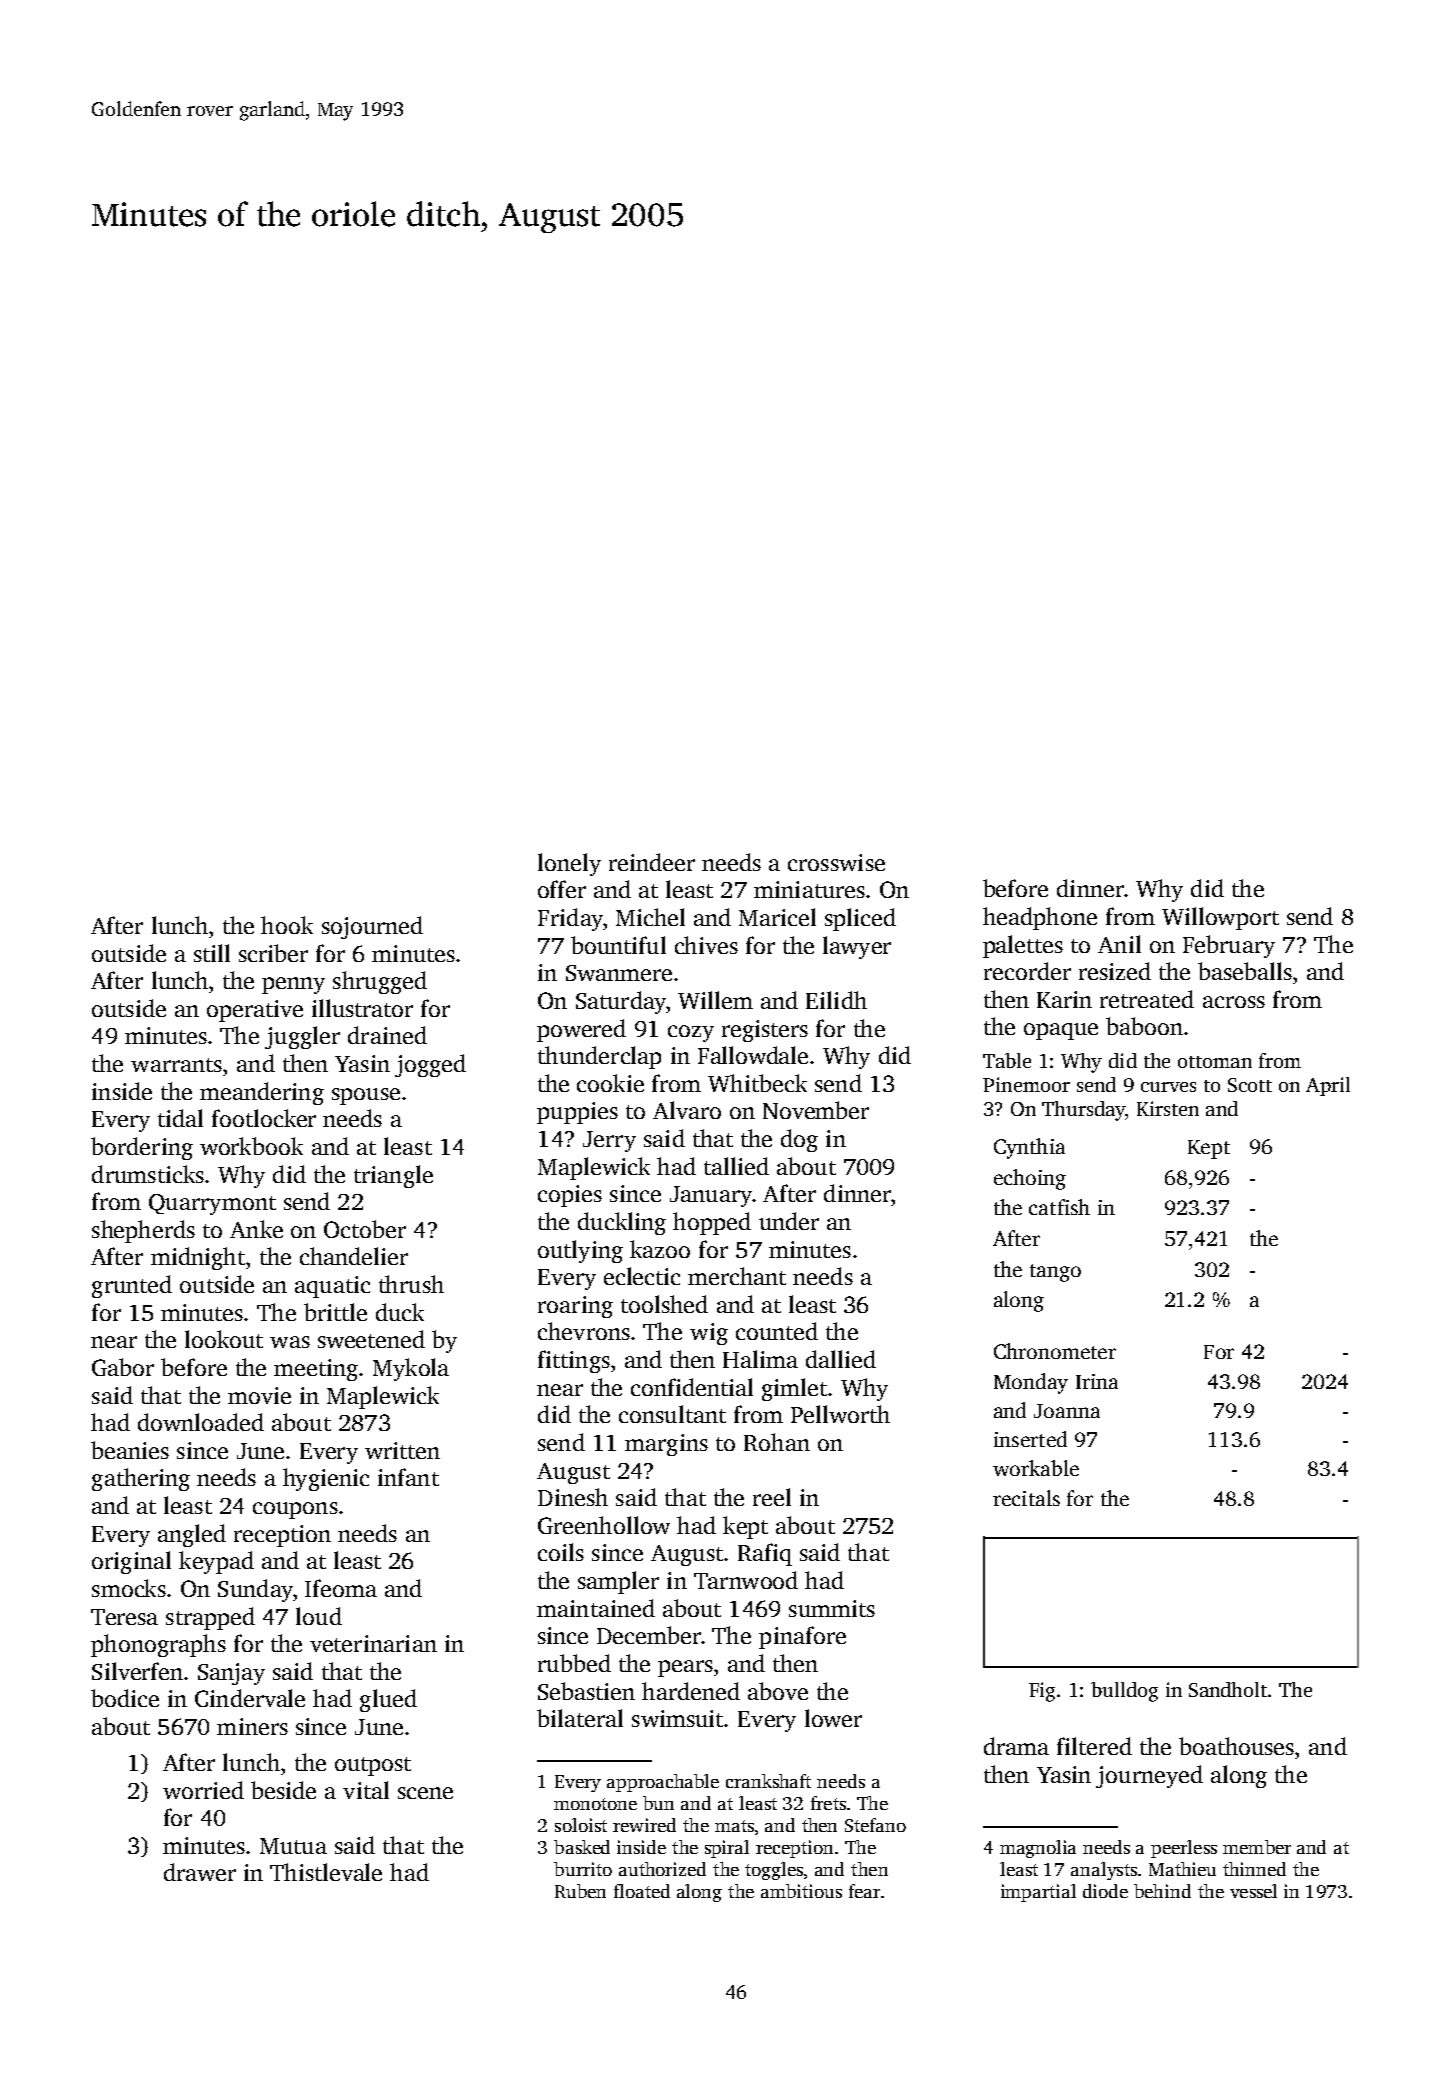 This screenshot has width=1450, height=2100. What do you see at coordinates (372, 927) in the screenshot?
I see `sojourned` at bounding box center [372, 927].
